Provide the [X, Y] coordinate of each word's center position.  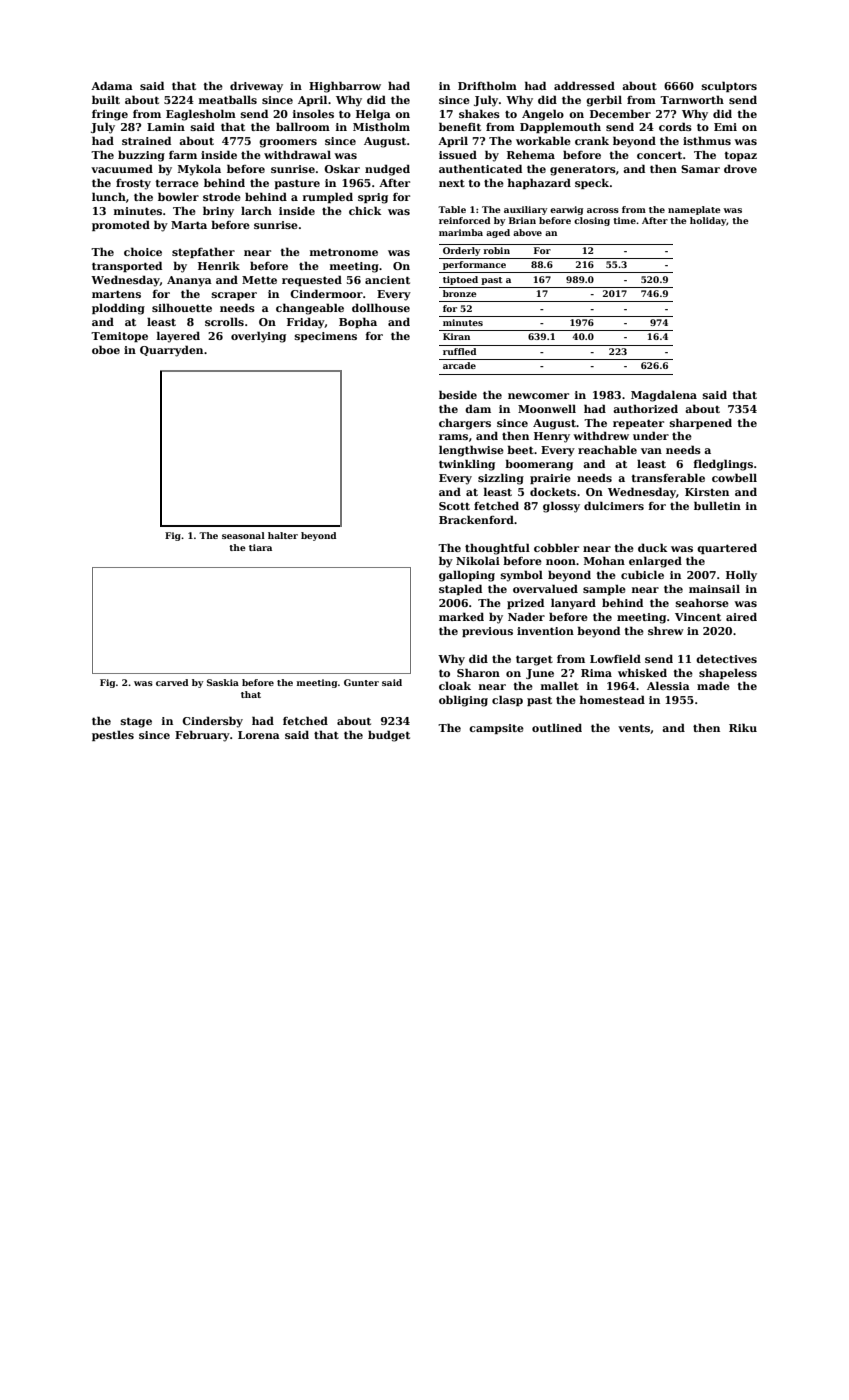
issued [458, 154]
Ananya [189, 281]
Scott [454, 506]
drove [740, 168]
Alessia [668, 685]
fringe [110, 115]
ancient [387, 280]
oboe [106, 349]
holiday [708, 221]
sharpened [701, 423]
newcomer [538, 396]
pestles [113, 735]
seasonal [243, 535]
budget [389, 736]
